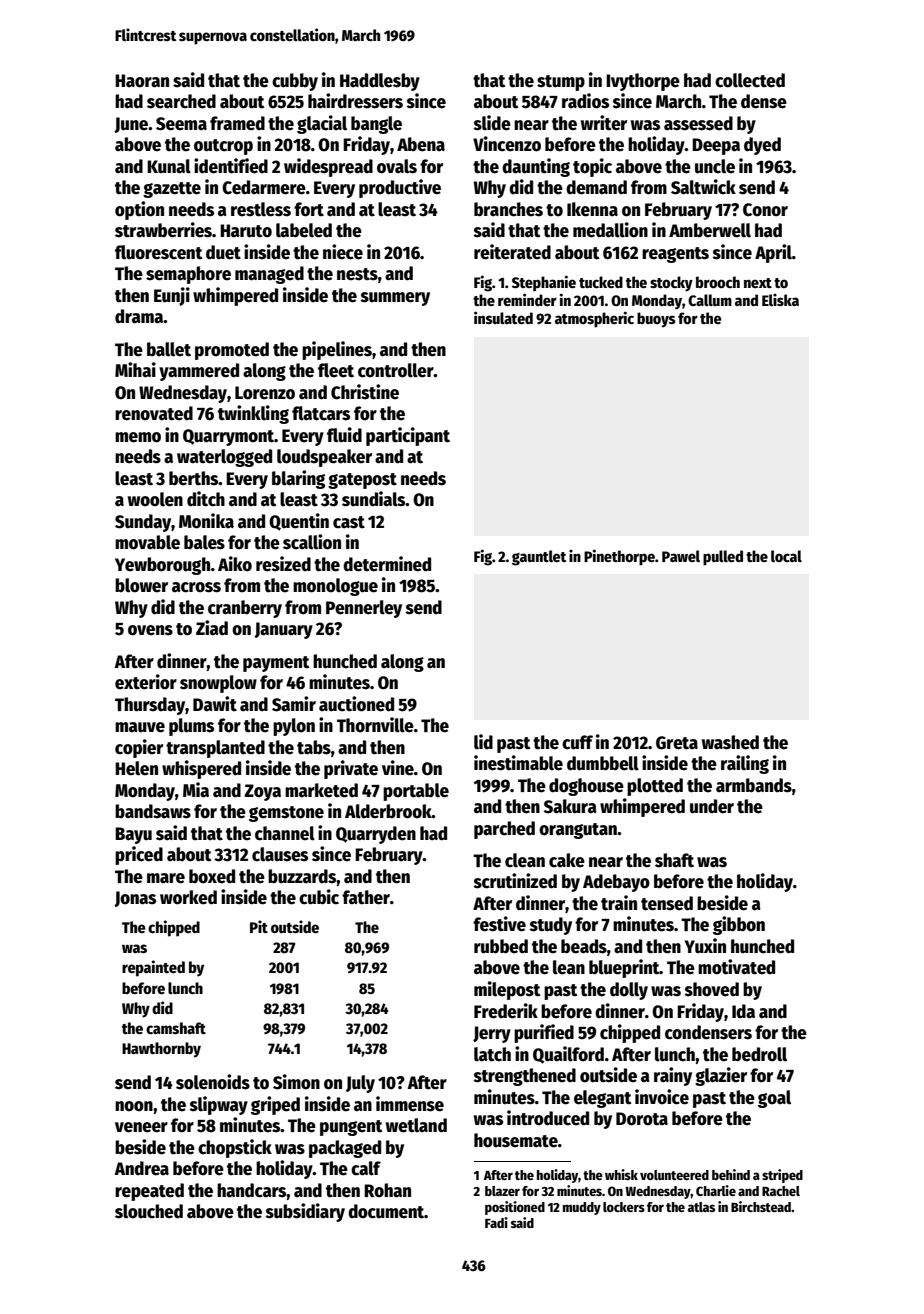  I want to click on collected, so click(750, 80).
